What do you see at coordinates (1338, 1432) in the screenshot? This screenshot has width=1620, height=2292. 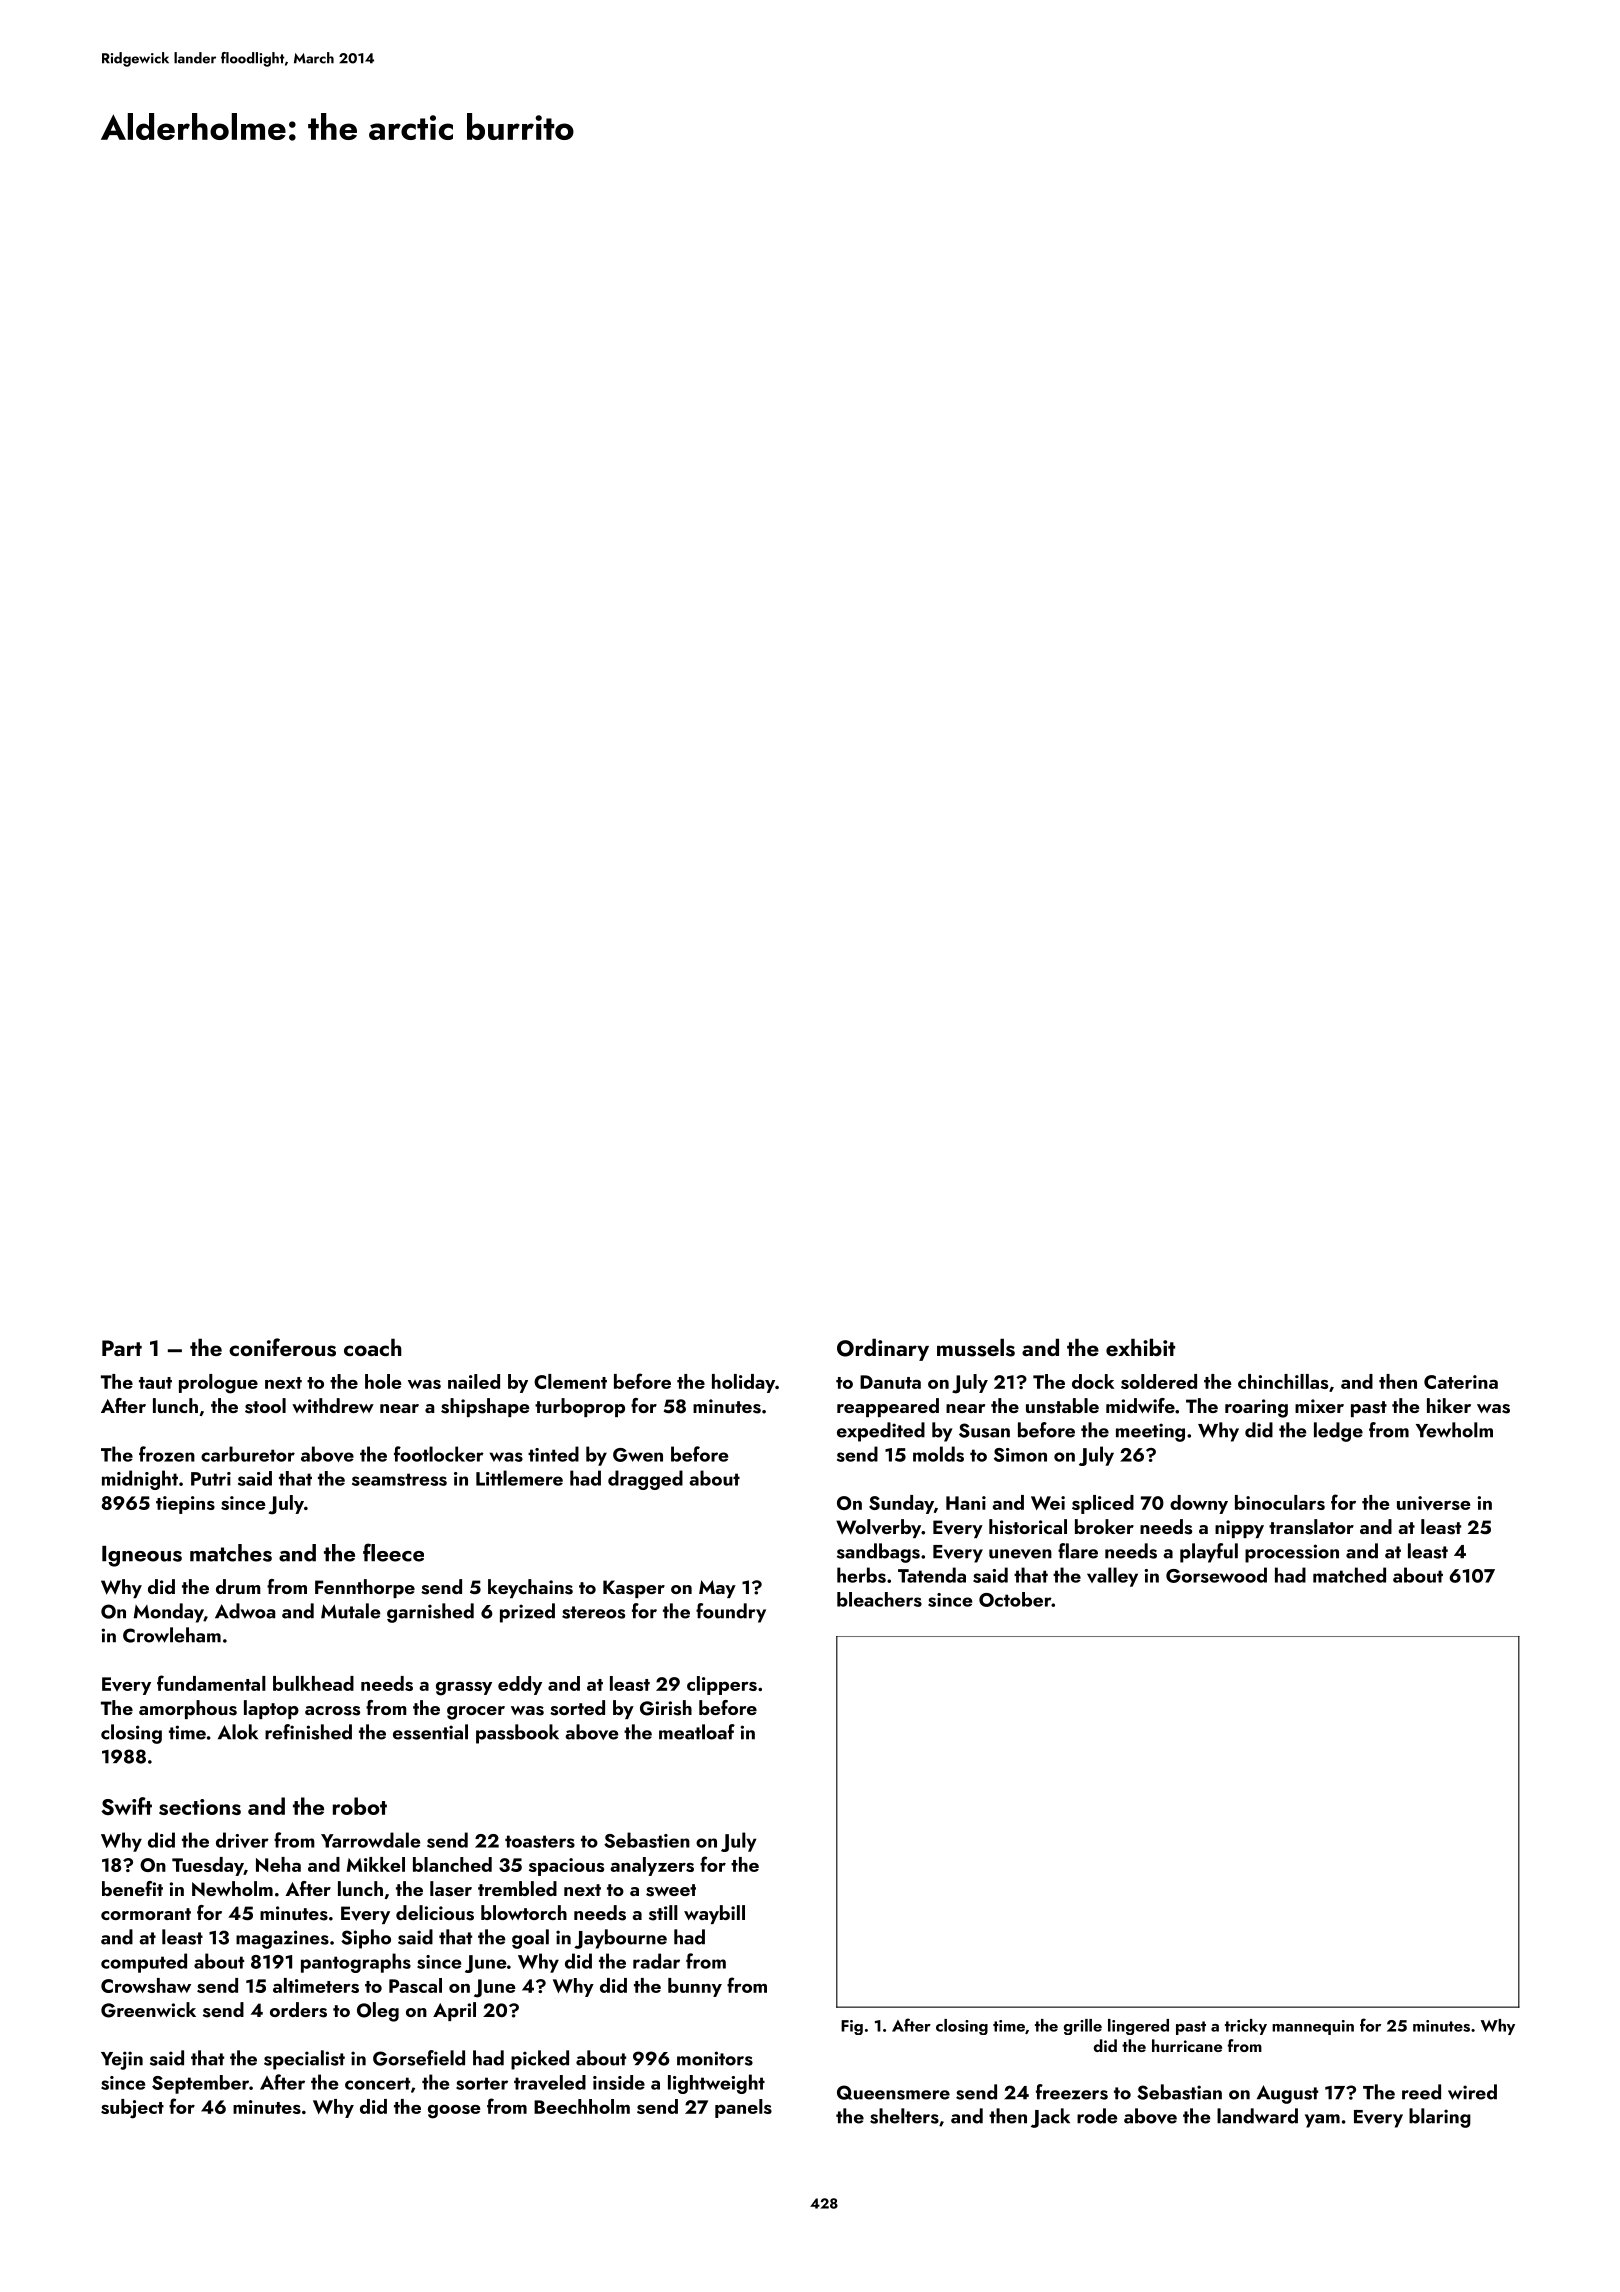 I see `ledge` at bounding box center [1338, 1432].
